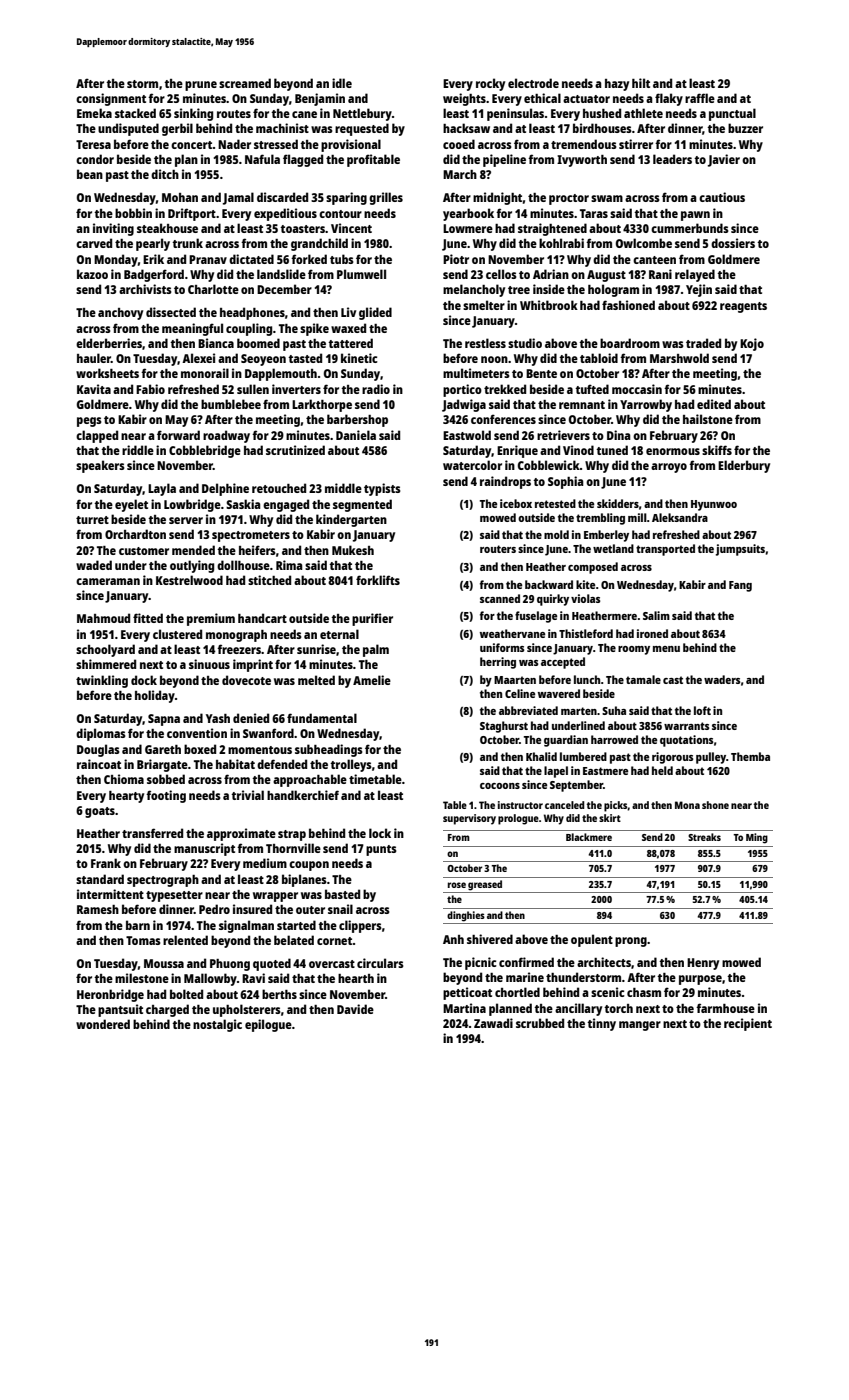  What do you see at coordinates (700, 98) in the image?
I see `raffle` at bounding box center [700, 98].
